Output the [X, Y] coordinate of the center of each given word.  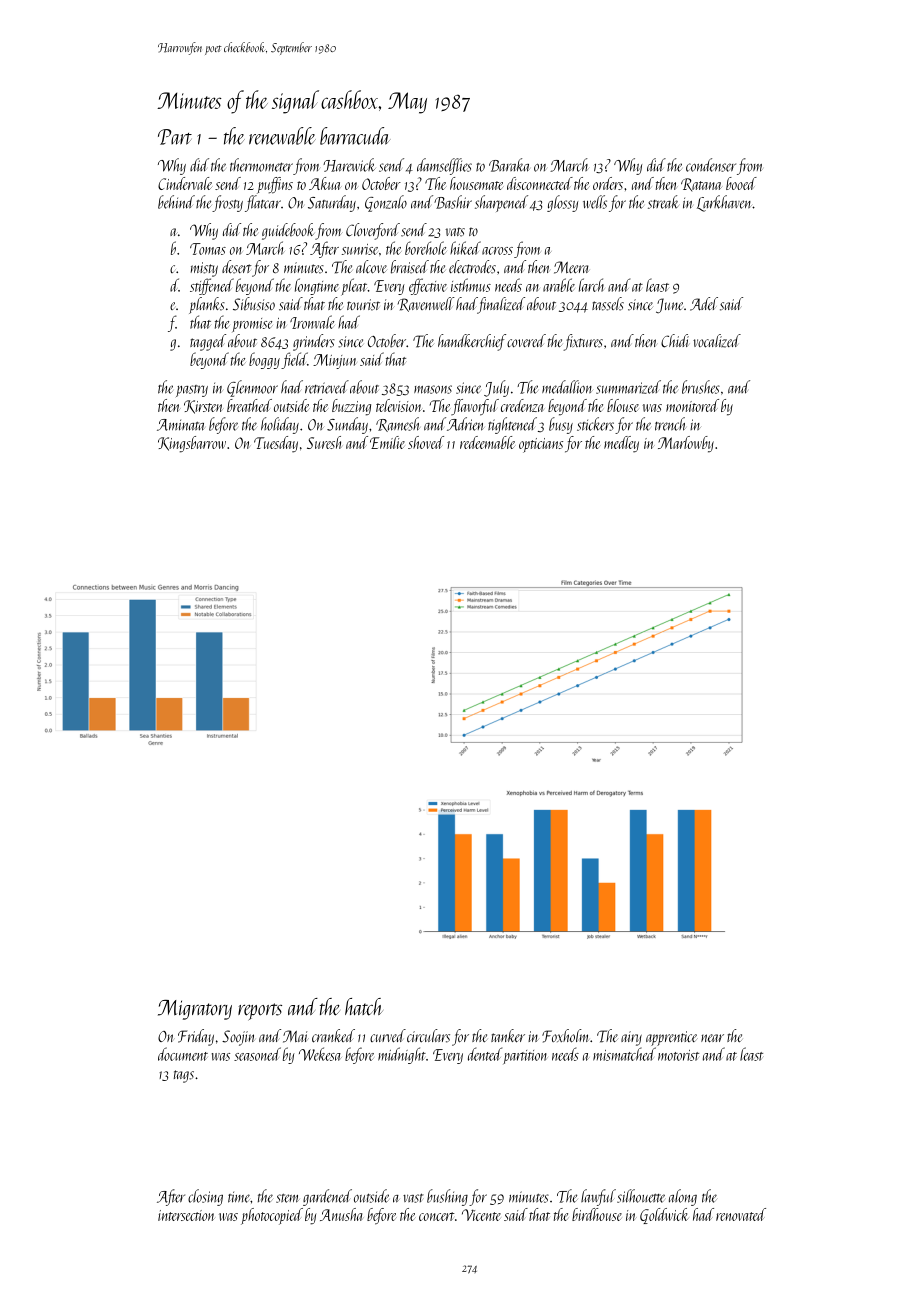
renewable [282, 136]
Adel [704, 304]
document [183, 1054]
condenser [711, 165]
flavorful [475, 407]
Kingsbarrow [192, 444]
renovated [741, 1214]
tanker [508, 1036]
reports [260, 1011]
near [712, 1038]
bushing [447, 1197]
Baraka [509, 165]
